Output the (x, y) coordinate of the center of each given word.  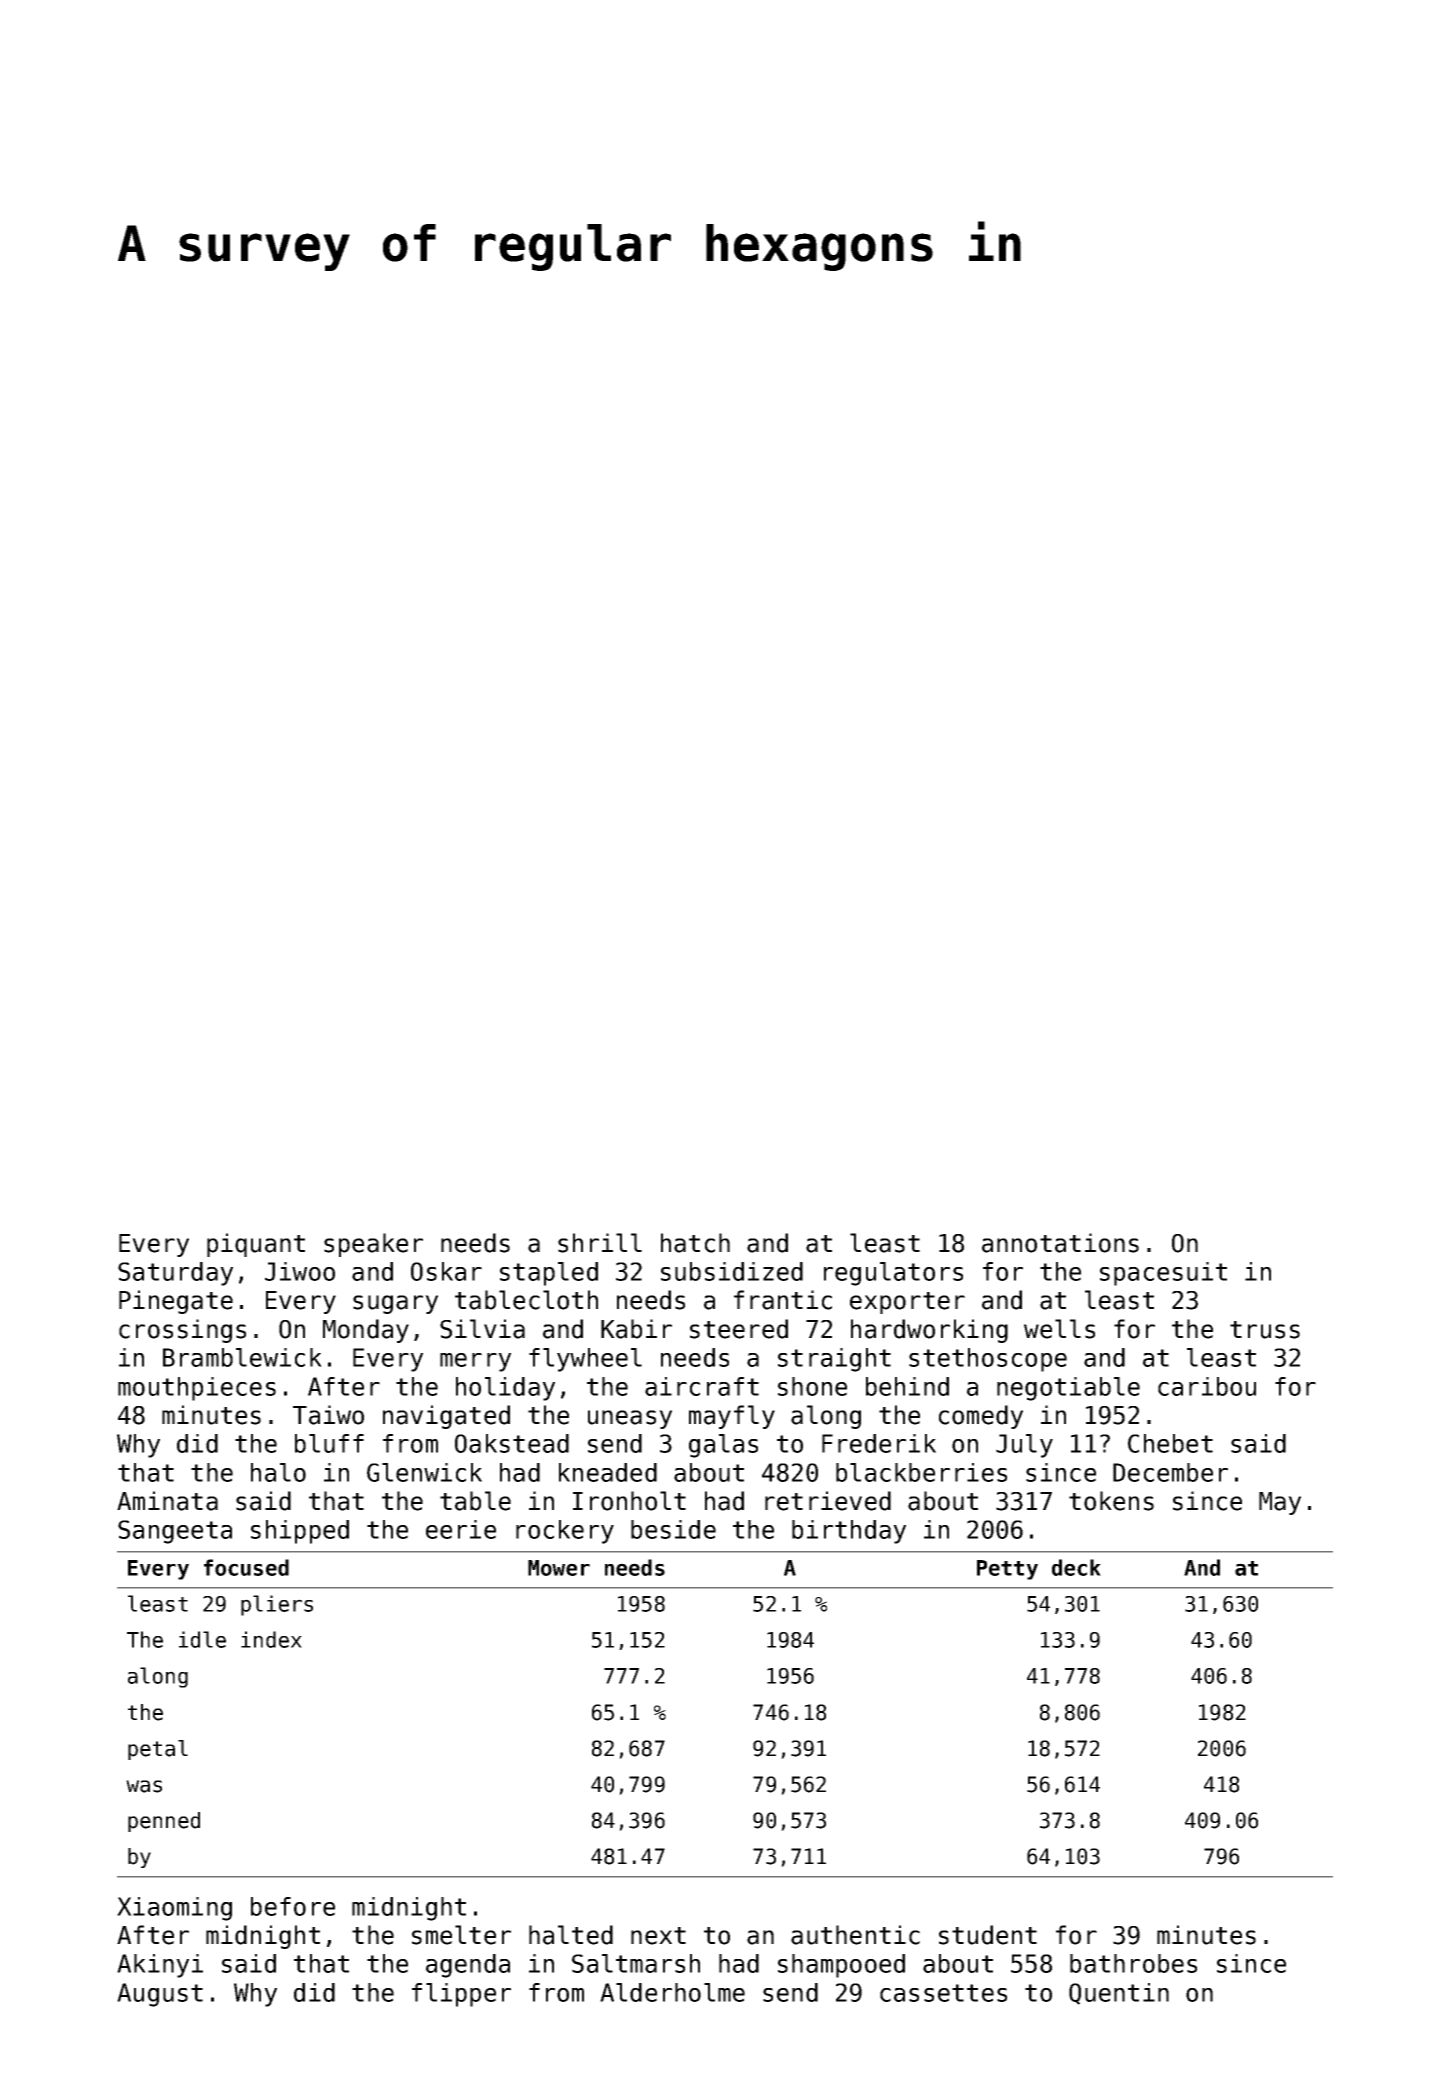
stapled (549, 1274)
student (988, 1935)
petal (158, 1750)
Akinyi (160, 1966)
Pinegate (176, 1302)
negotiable (1068, 1389)
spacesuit (1163, 1274)
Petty (1007, 1570)
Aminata (167, 1501)
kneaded (608, 1472)
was (144, 1786)
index (271, 1639)
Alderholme (672, 1992)
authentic (855, 1935)
